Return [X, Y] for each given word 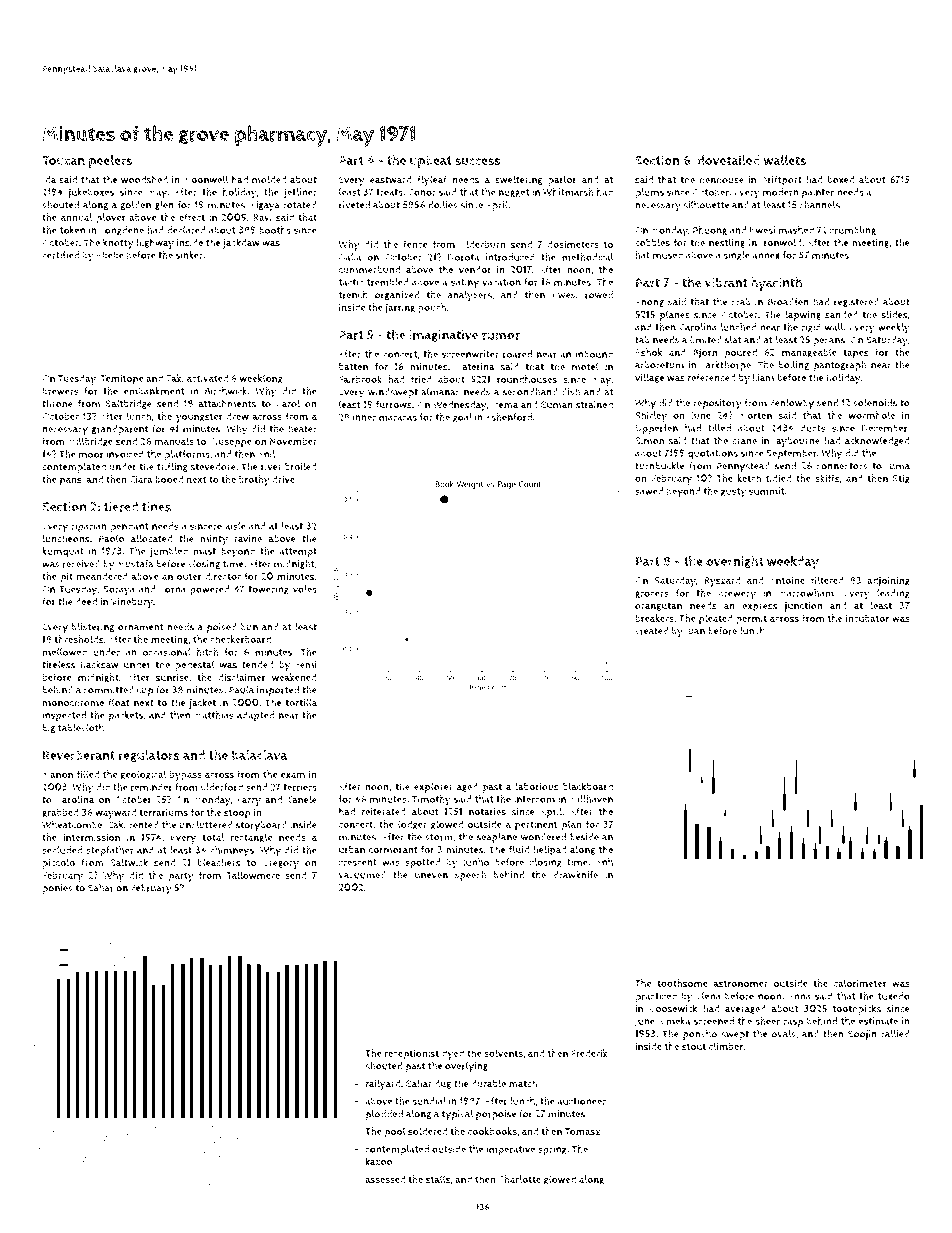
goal [462, 418]
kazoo [378, 1161]
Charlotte [519, 1179]
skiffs [827, 478]
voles [305, 589]
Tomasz [582, 1131]
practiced [656, 997]
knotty [118, 243]
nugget [514, 193]
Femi [306, 664]
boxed [840, 180]
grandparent [120, 430]
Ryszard [722, 581]
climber [726, 1046]
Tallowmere [253, 875]
